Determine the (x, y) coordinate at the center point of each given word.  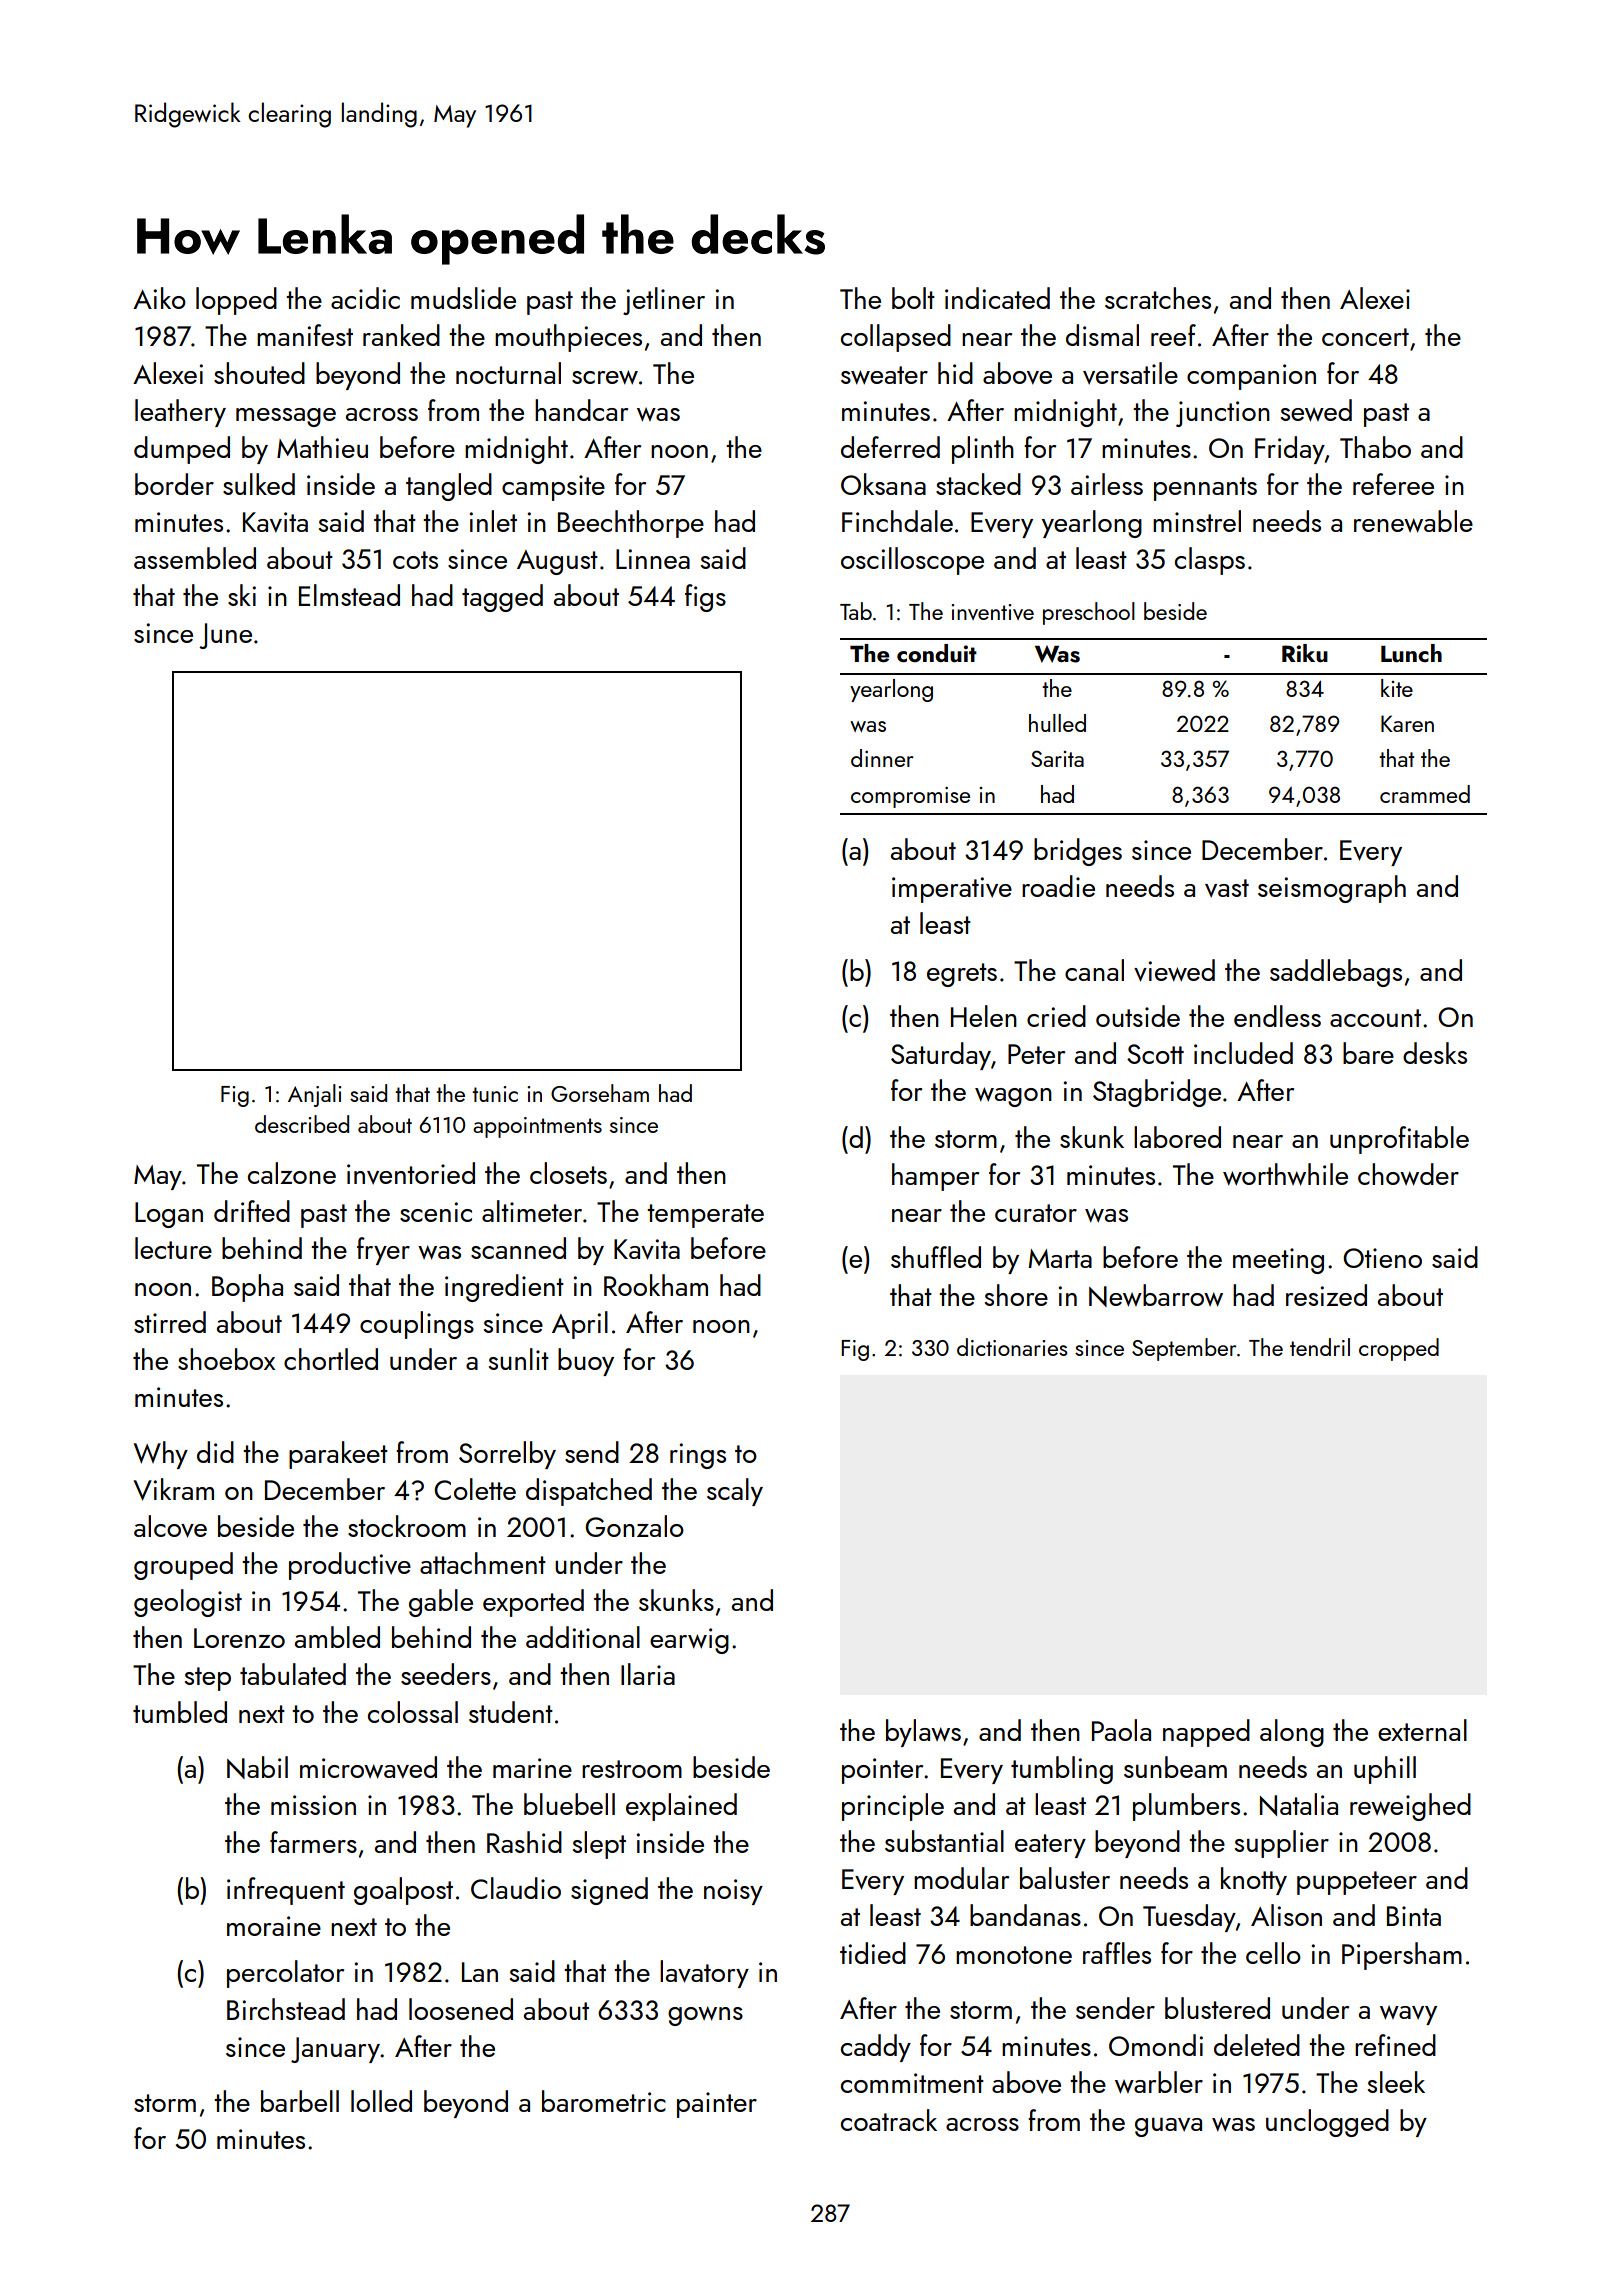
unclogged (1327, 2123)
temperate (705, 1216)
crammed (1425, 794)
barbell (300, 2101)
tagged (502, 598)
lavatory (704, 1974)
